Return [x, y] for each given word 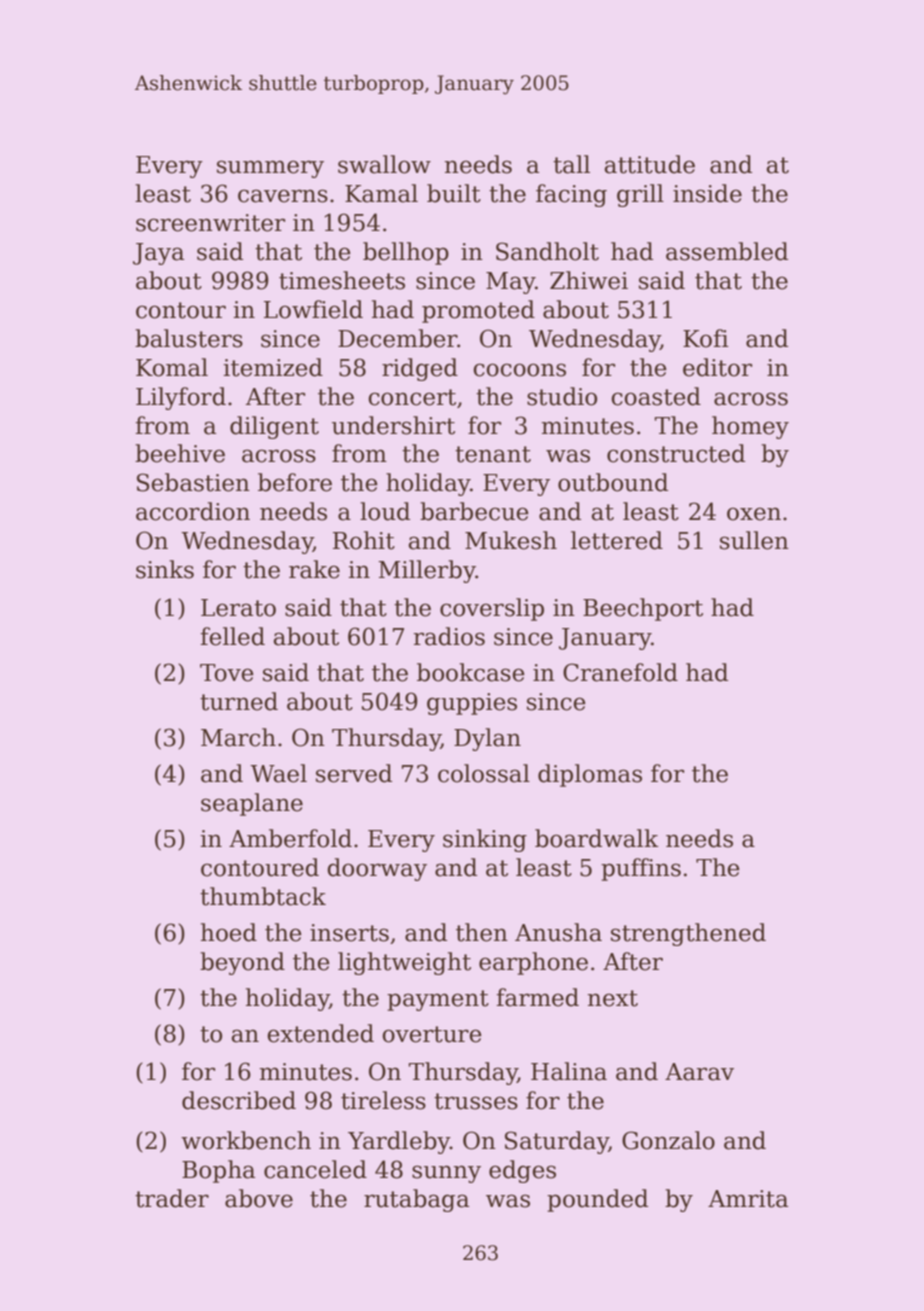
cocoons [519, 370]
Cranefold [620, 672]
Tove [227, 673]
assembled [727, 251]
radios [449, 636]
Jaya [158, 254]
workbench [246, 1140]
